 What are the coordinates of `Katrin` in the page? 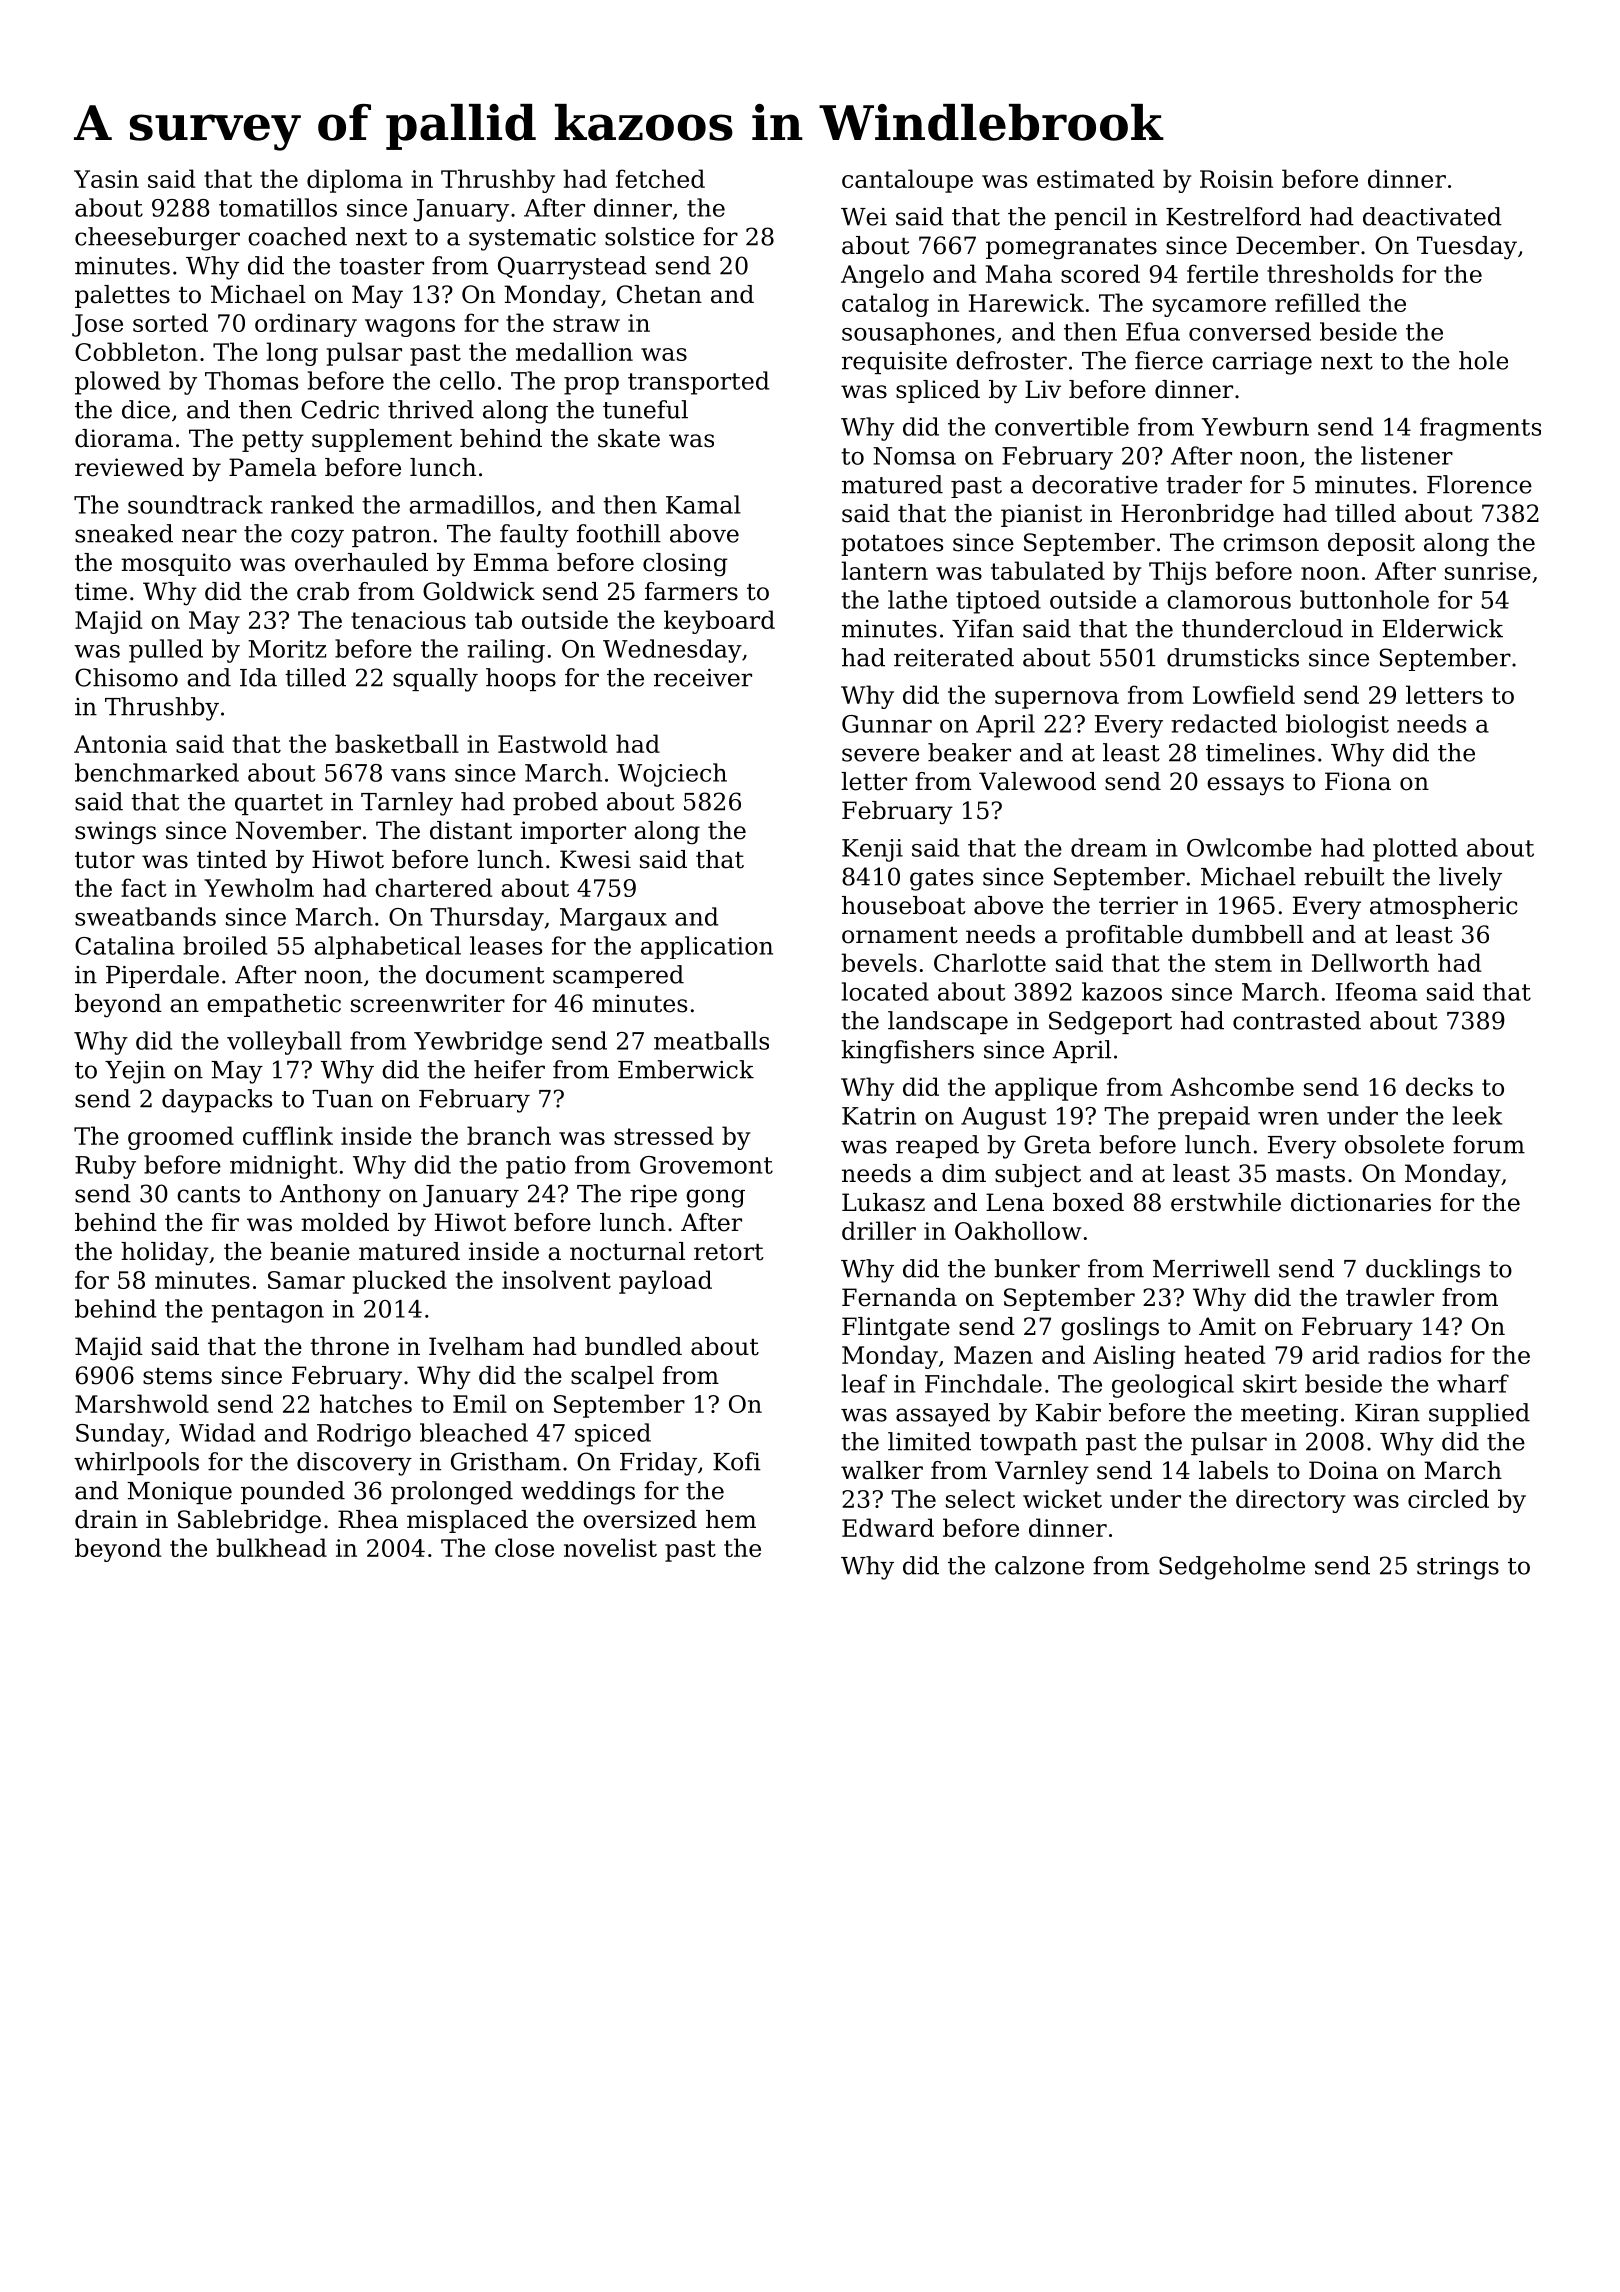 It's located at (879, 1116).
